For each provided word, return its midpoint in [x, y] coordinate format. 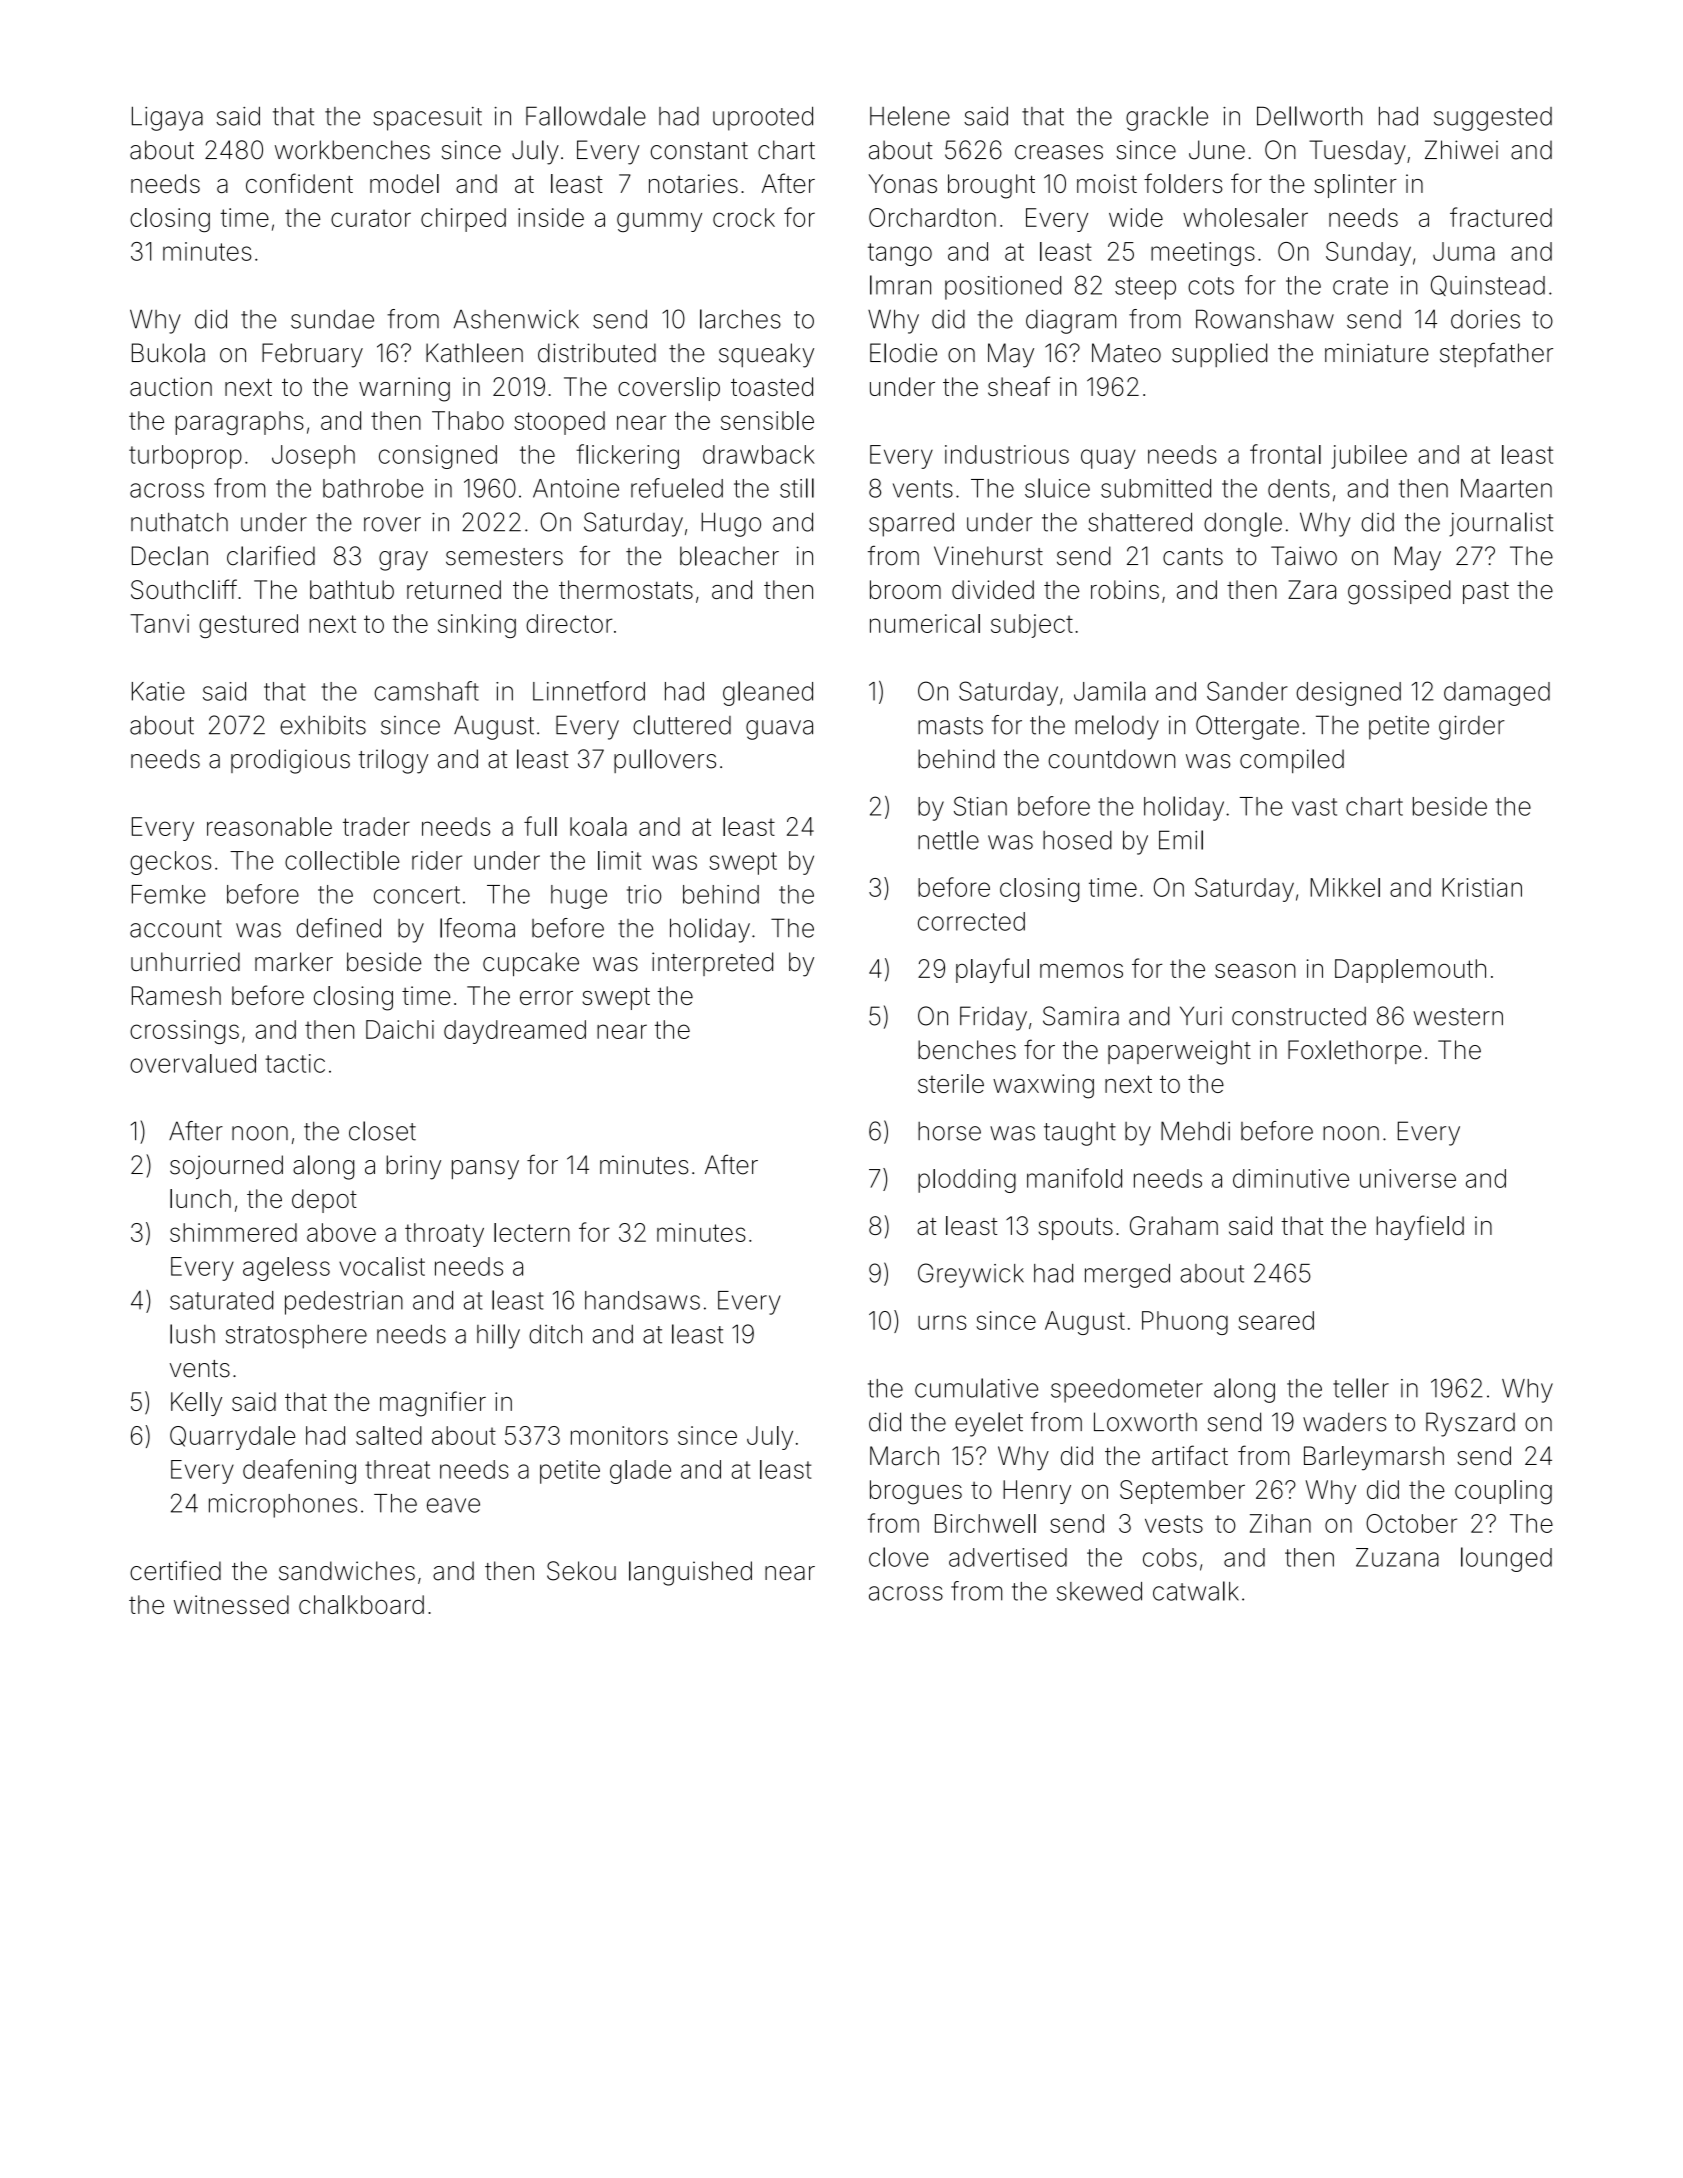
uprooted [763, 118]
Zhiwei [1461, 150]
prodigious [290, 761]
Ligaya [167, 118]
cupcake [531, 964]
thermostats [626, 589]
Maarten [1506, 488]
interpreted [712, 964]
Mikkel [1345, 887]
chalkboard [361, 1604]
